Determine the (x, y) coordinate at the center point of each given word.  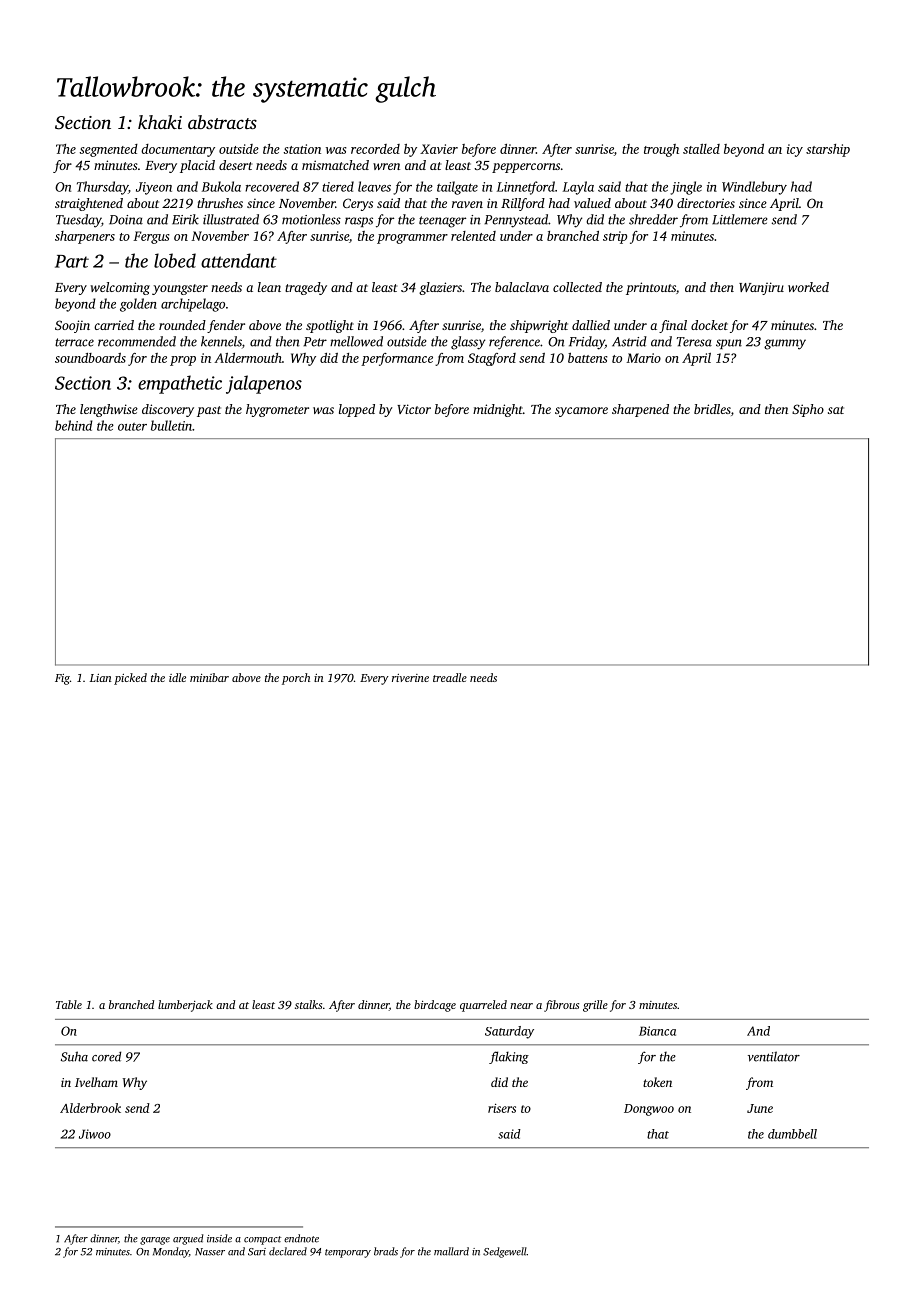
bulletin (171, 425)
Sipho (808, 410)
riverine (410, 678)
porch (296, 679)
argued (188, 1239)
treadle (450, 677)
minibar (209, 677)
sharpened (640, 410)
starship (828, 150)
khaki (160, 122)
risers (502, 1108)
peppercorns (526, 168)
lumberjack (185, 1006)
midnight (498, 410)
